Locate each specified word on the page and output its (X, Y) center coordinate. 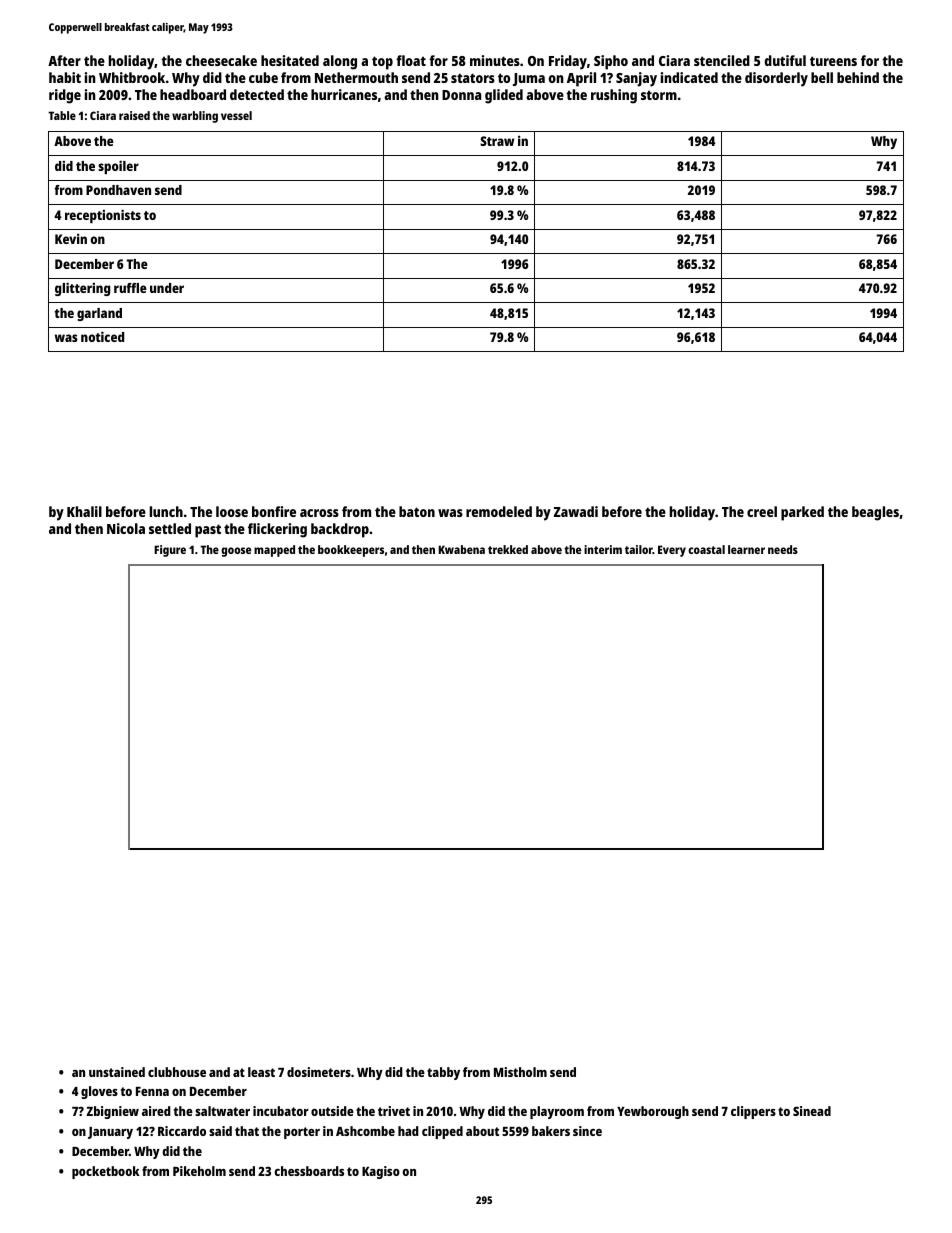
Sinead (812, 1111)
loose (232, 511)
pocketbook (106, 1172)
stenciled (722, 60)
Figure (170, 551)
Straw (497, 141)
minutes (495, 60)
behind (858, 77)
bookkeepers (351, 551)
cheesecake (221, 60)
